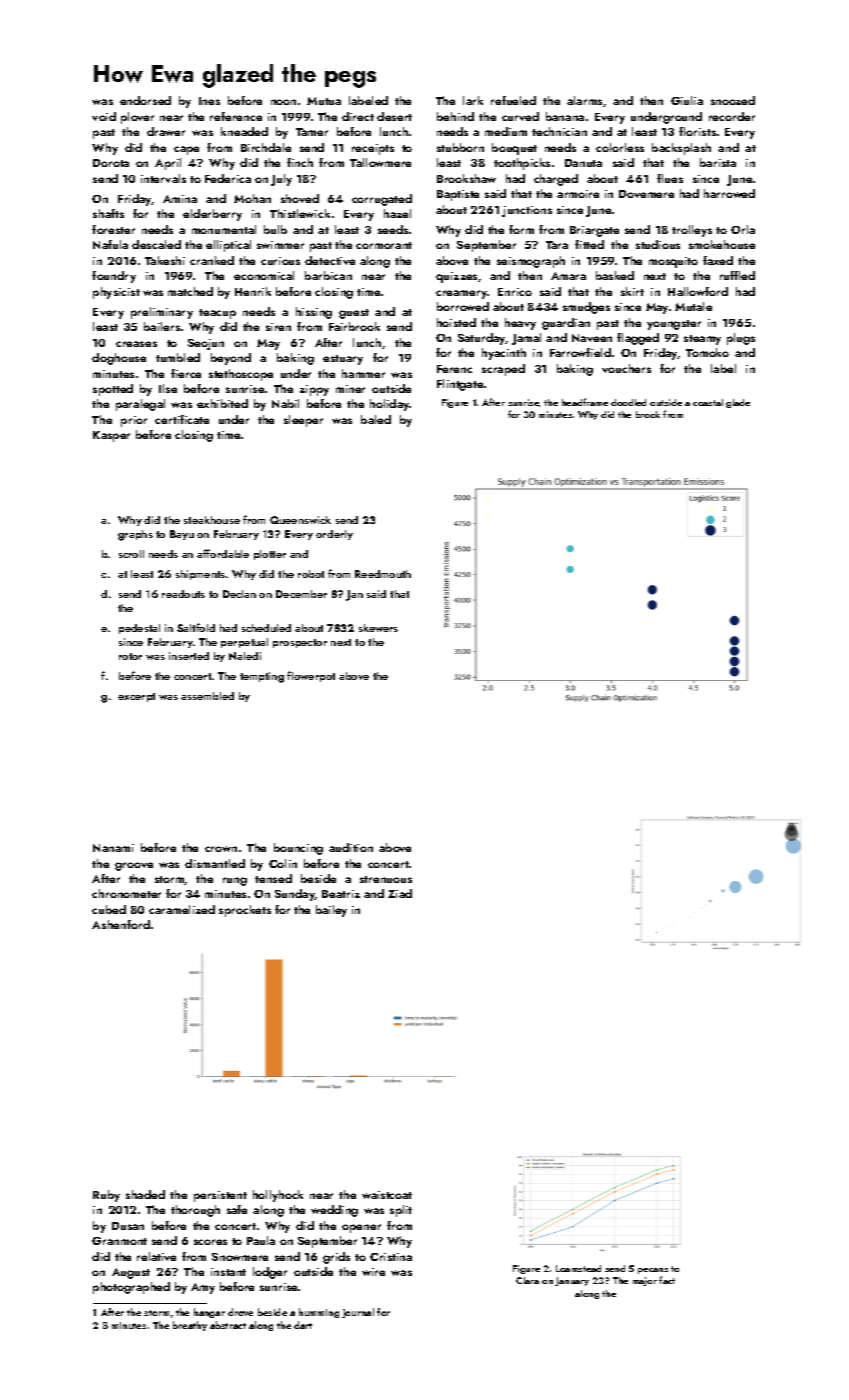  I want to click on journal, so click(358, 1313).
